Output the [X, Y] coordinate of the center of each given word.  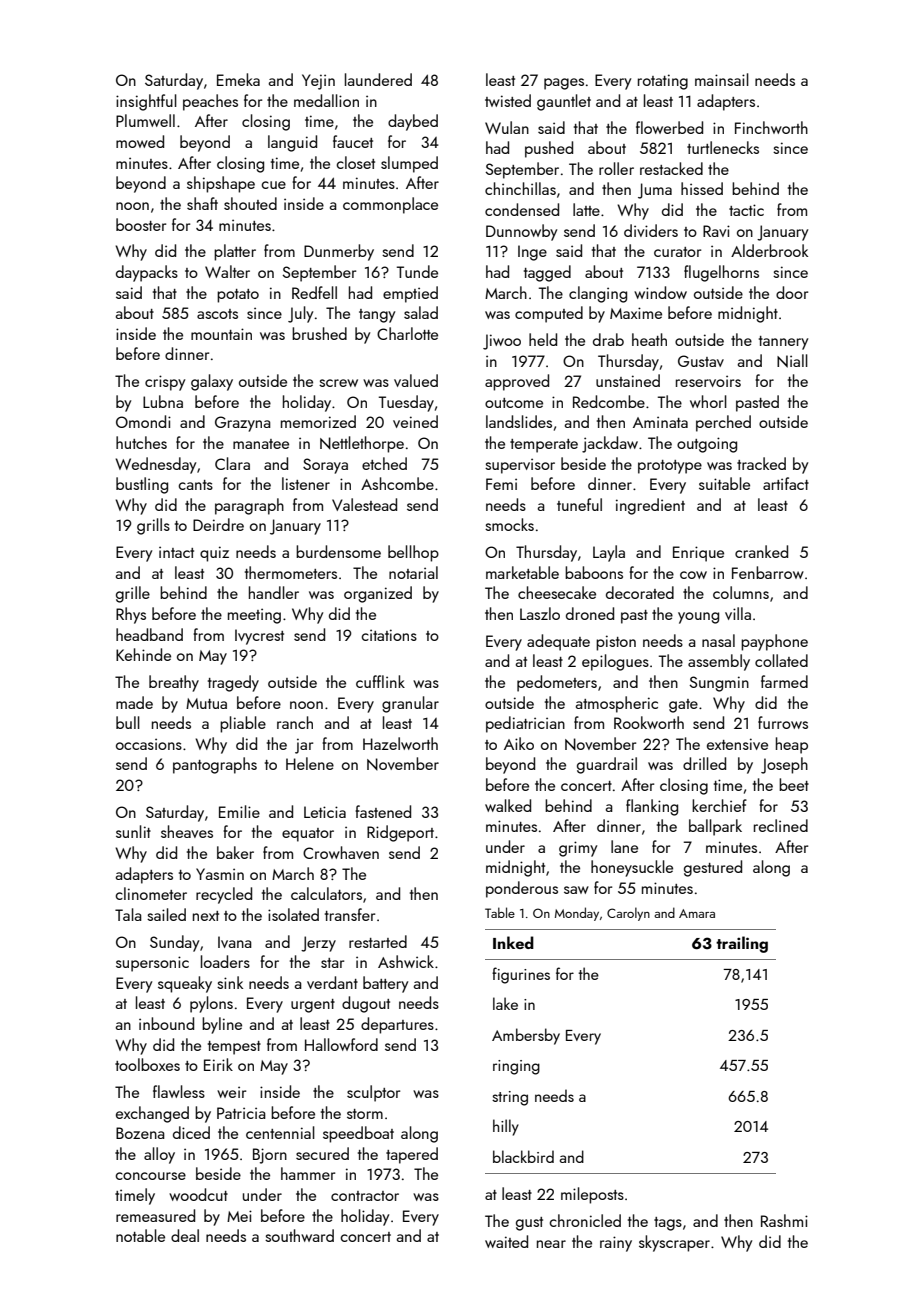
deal [185, 1235]
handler [274, 592]
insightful [146, 102]
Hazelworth [400, 743]
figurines [521, 975]
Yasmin [220, 874]
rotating [663, 82]
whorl [708, 401]
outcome [514, 403]
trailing [742, 944]
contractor [365, 1196]
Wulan [507, 127]
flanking [652, 807]
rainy [616, 1244]
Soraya [325, 466]
